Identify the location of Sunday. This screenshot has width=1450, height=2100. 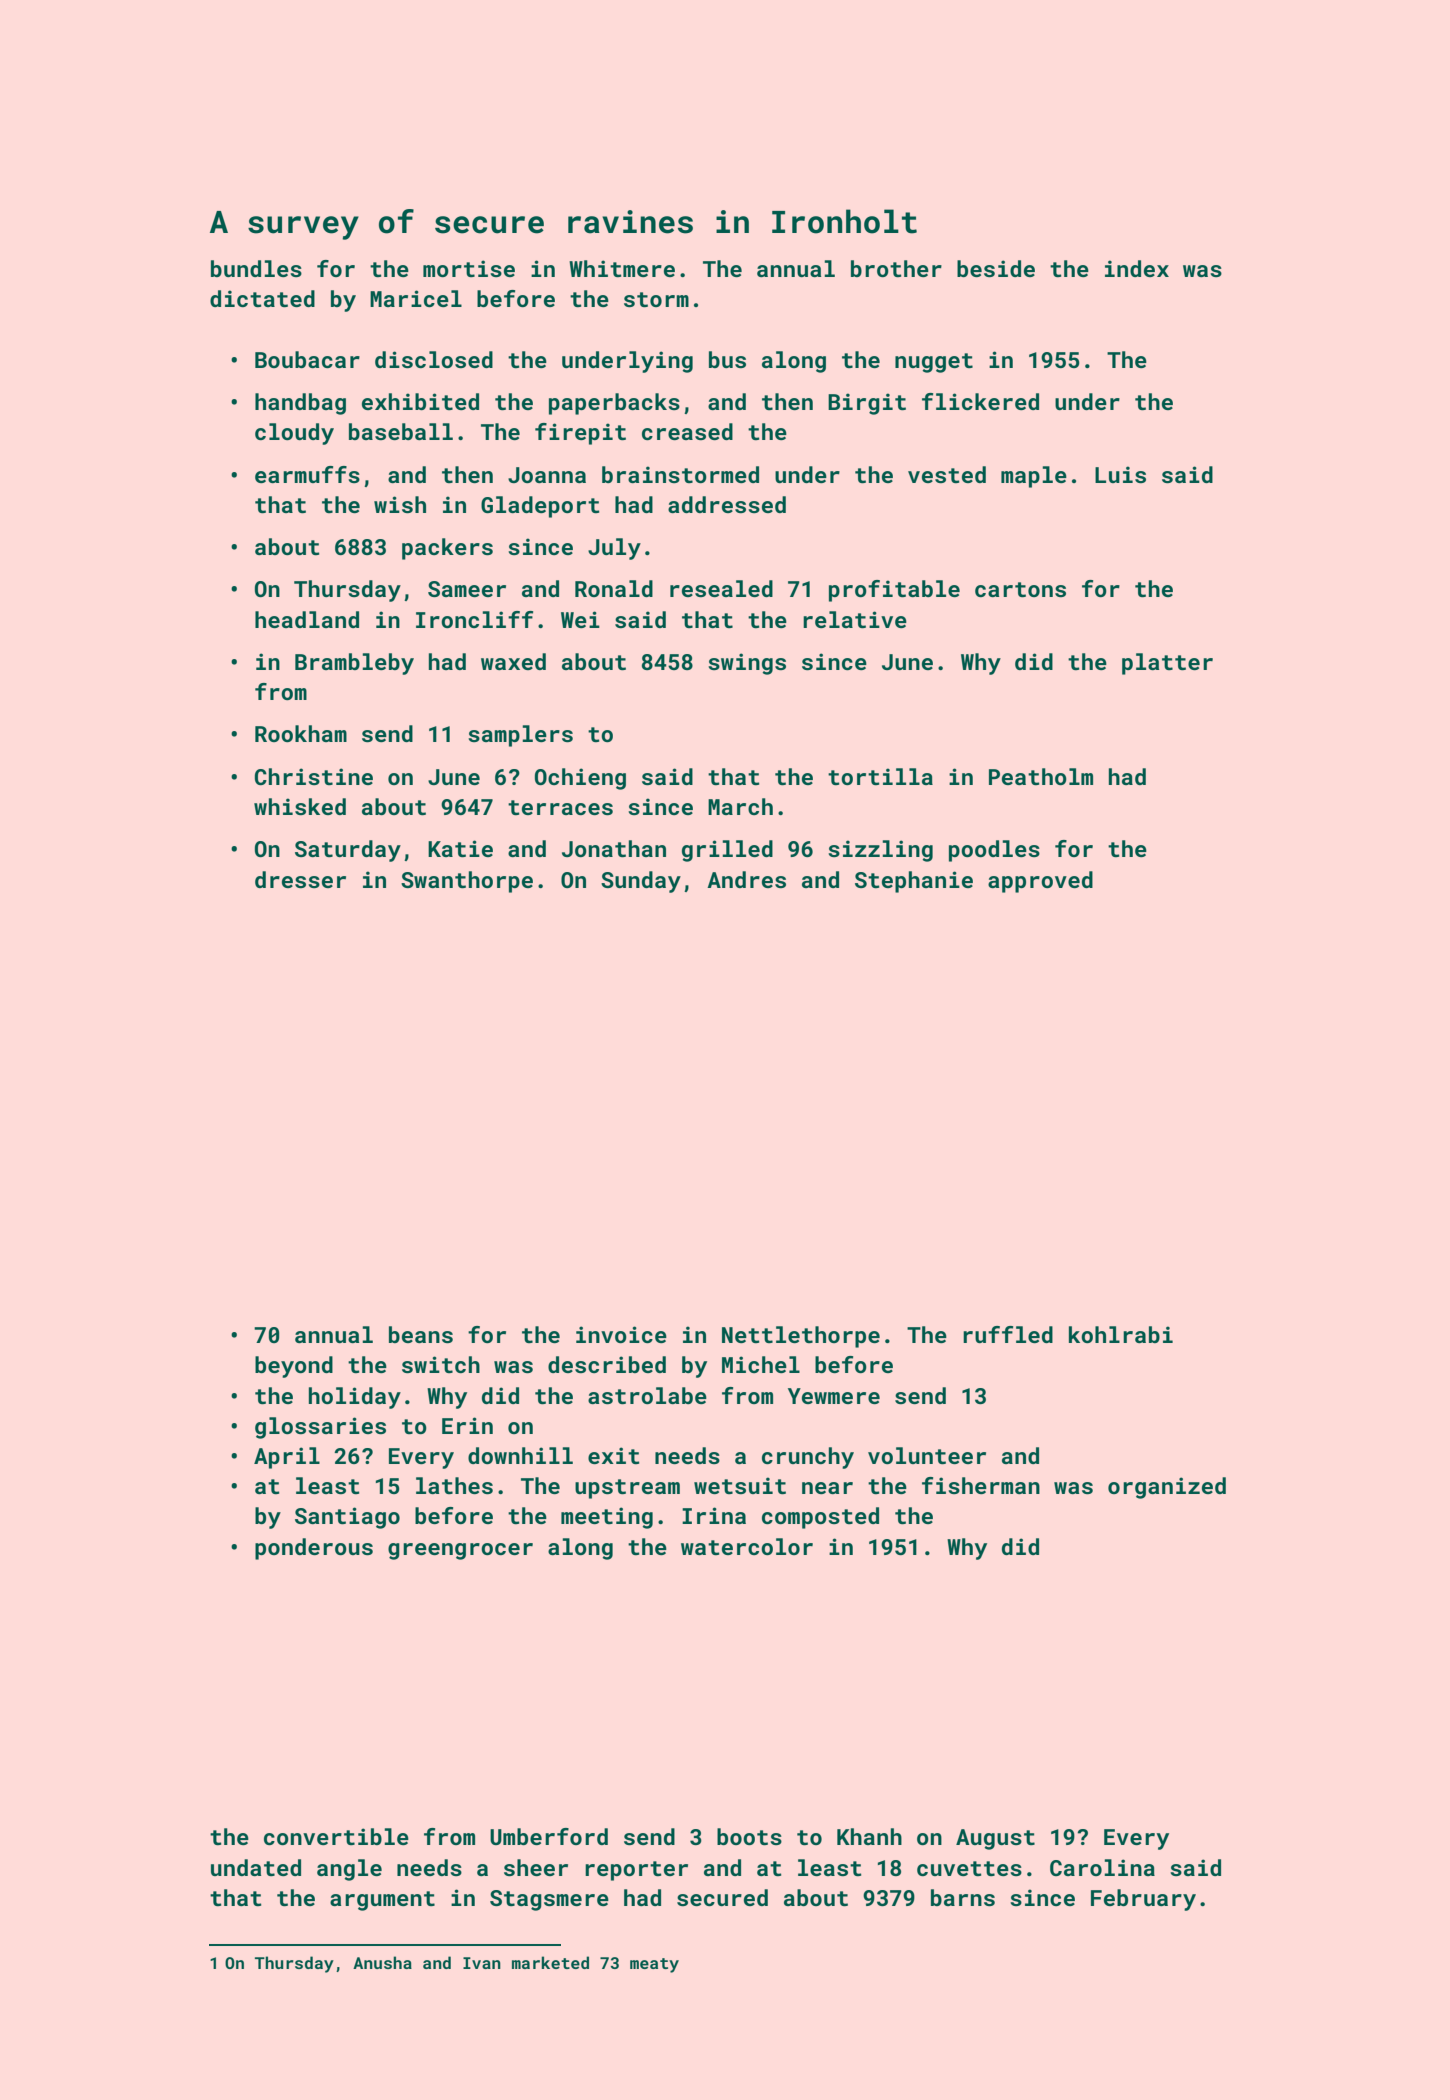
(641, 882).
